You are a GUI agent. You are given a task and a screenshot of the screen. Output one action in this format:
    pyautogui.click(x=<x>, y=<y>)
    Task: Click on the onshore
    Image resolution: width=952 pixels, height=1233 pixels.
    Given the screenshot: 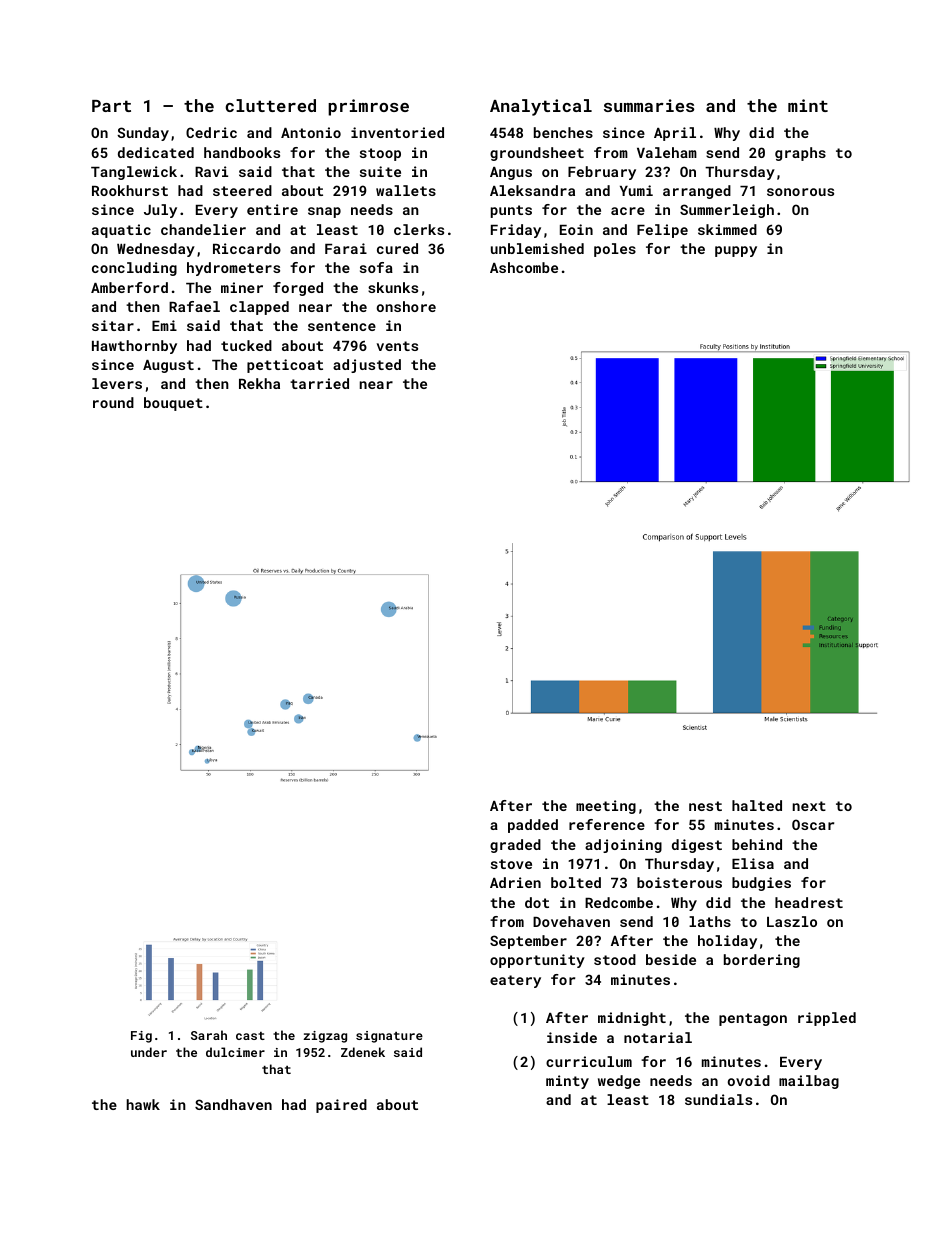 What is the action you would take?
    pyautogui.click(x=406, y=306)
